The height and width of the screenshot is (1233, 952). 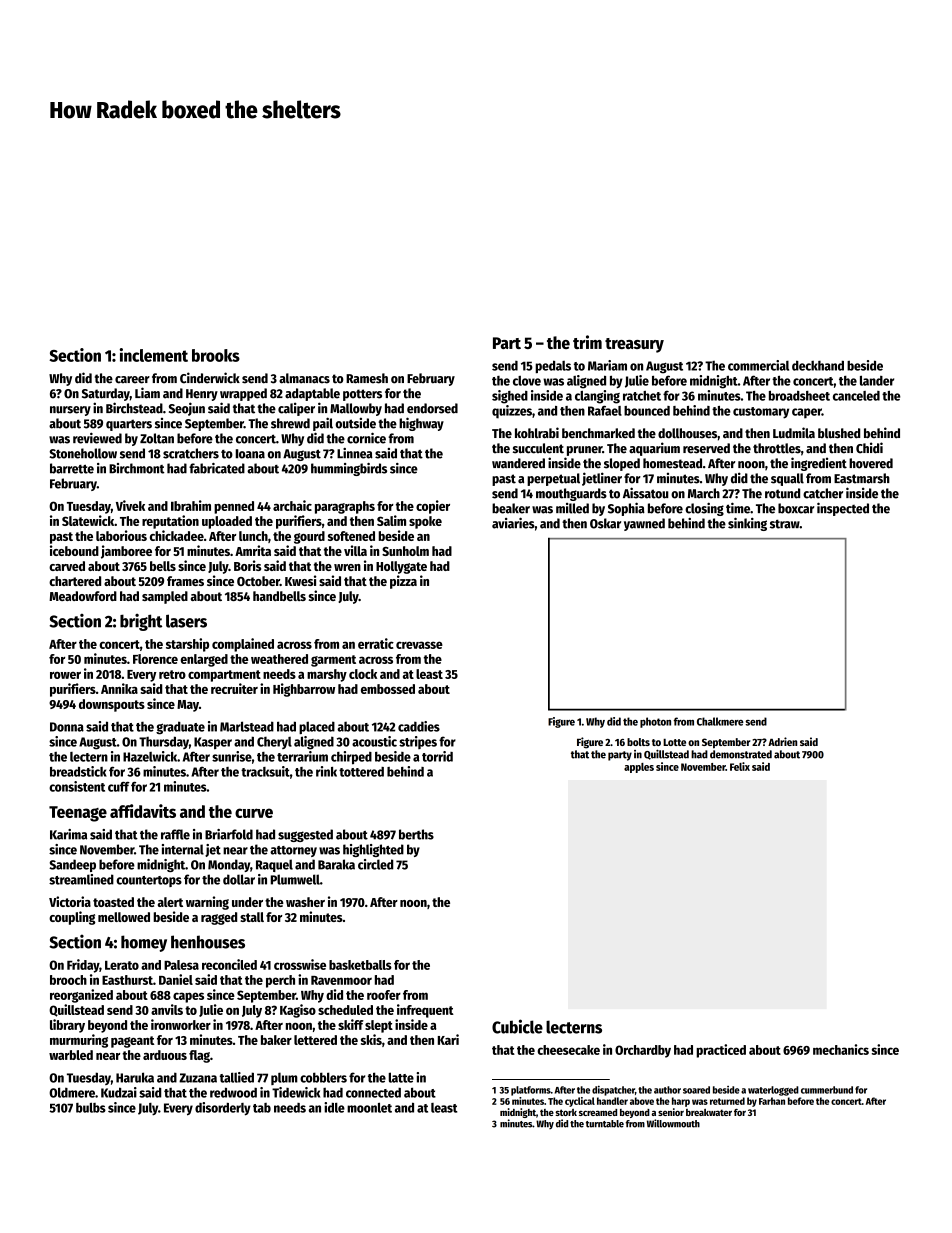 What do you see at coordinates (647, 411) in the screenshot?
I see `bounced` at bounding box center [647, 411].
